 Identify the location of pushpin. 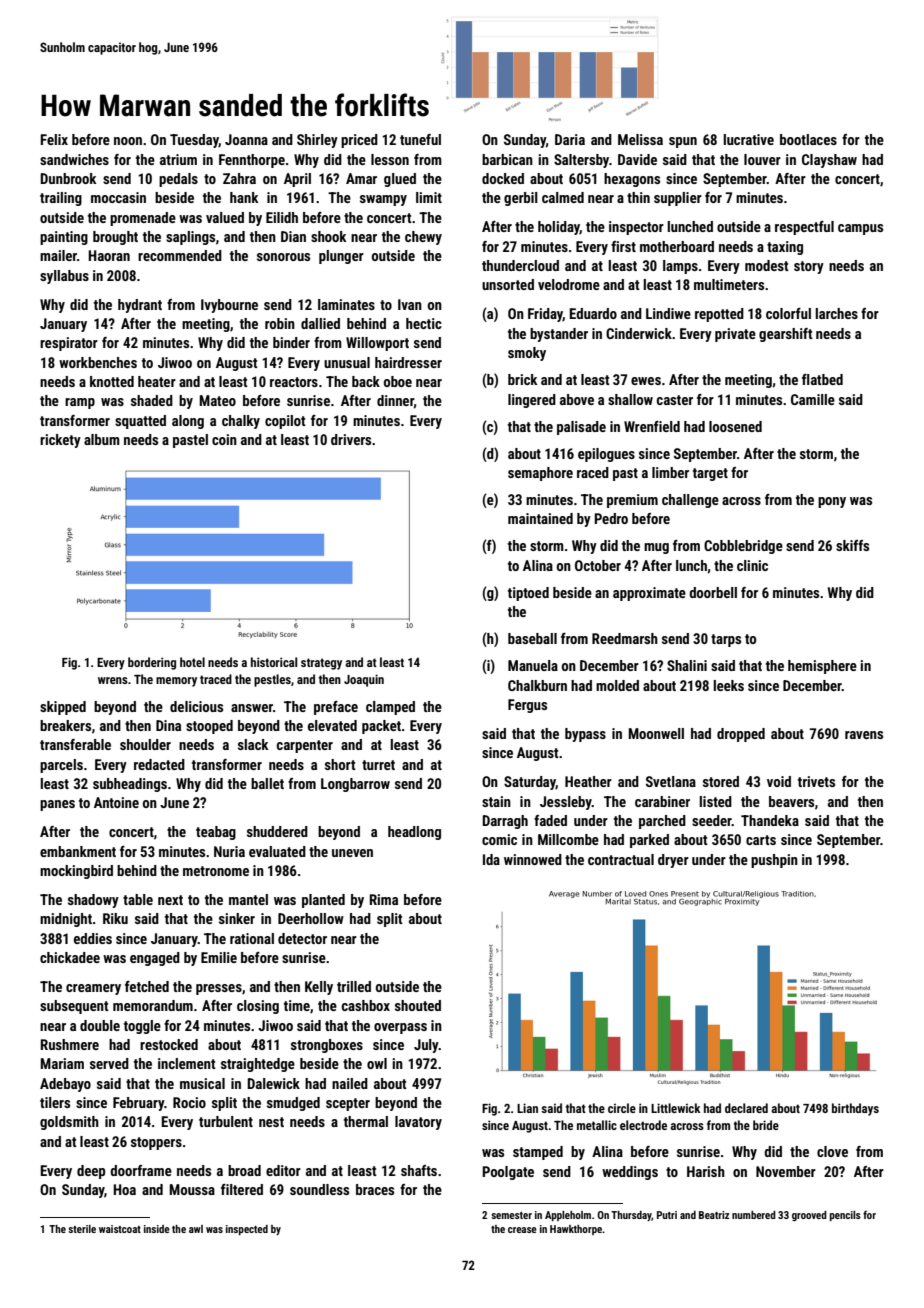
(774, 861).
